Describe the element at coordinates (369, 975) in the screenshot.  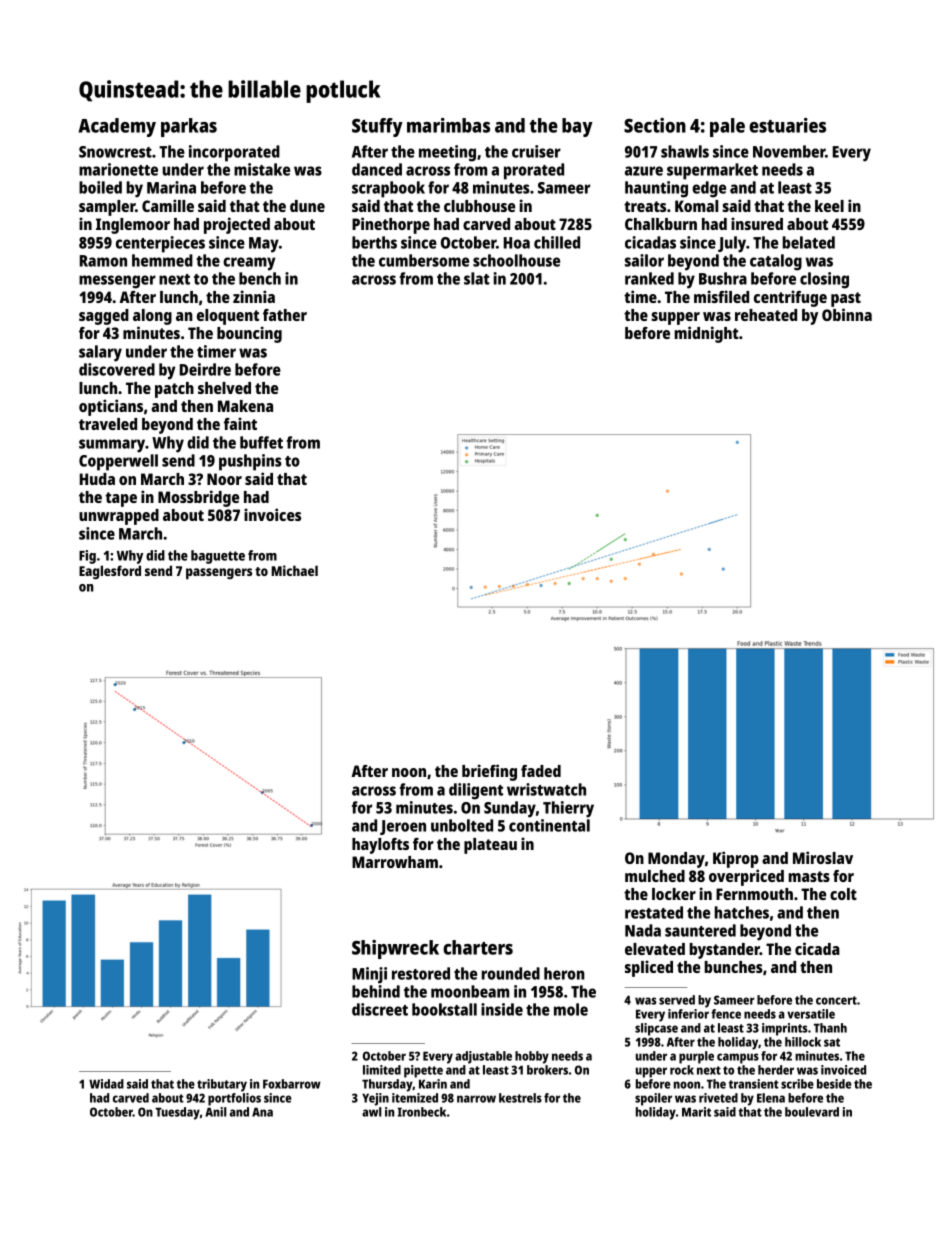
I see `Minji` at that location.
